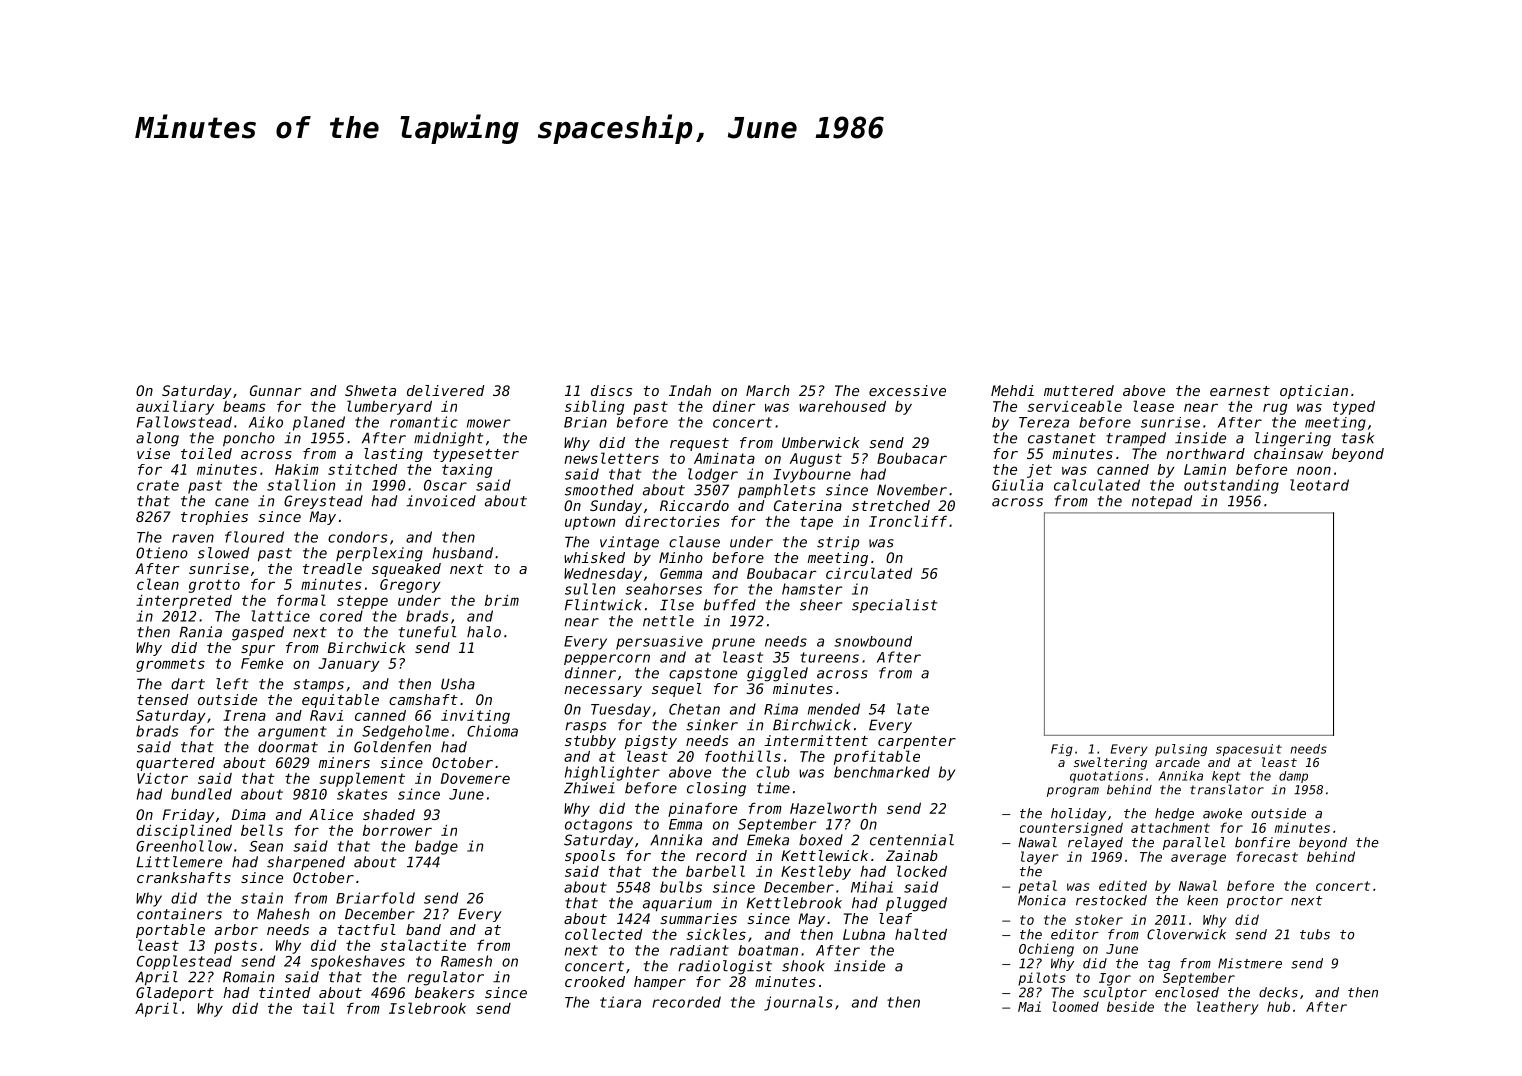  Describe the element at coordinates (1314, 392) in the screenshot. I see `optician` at that location.
